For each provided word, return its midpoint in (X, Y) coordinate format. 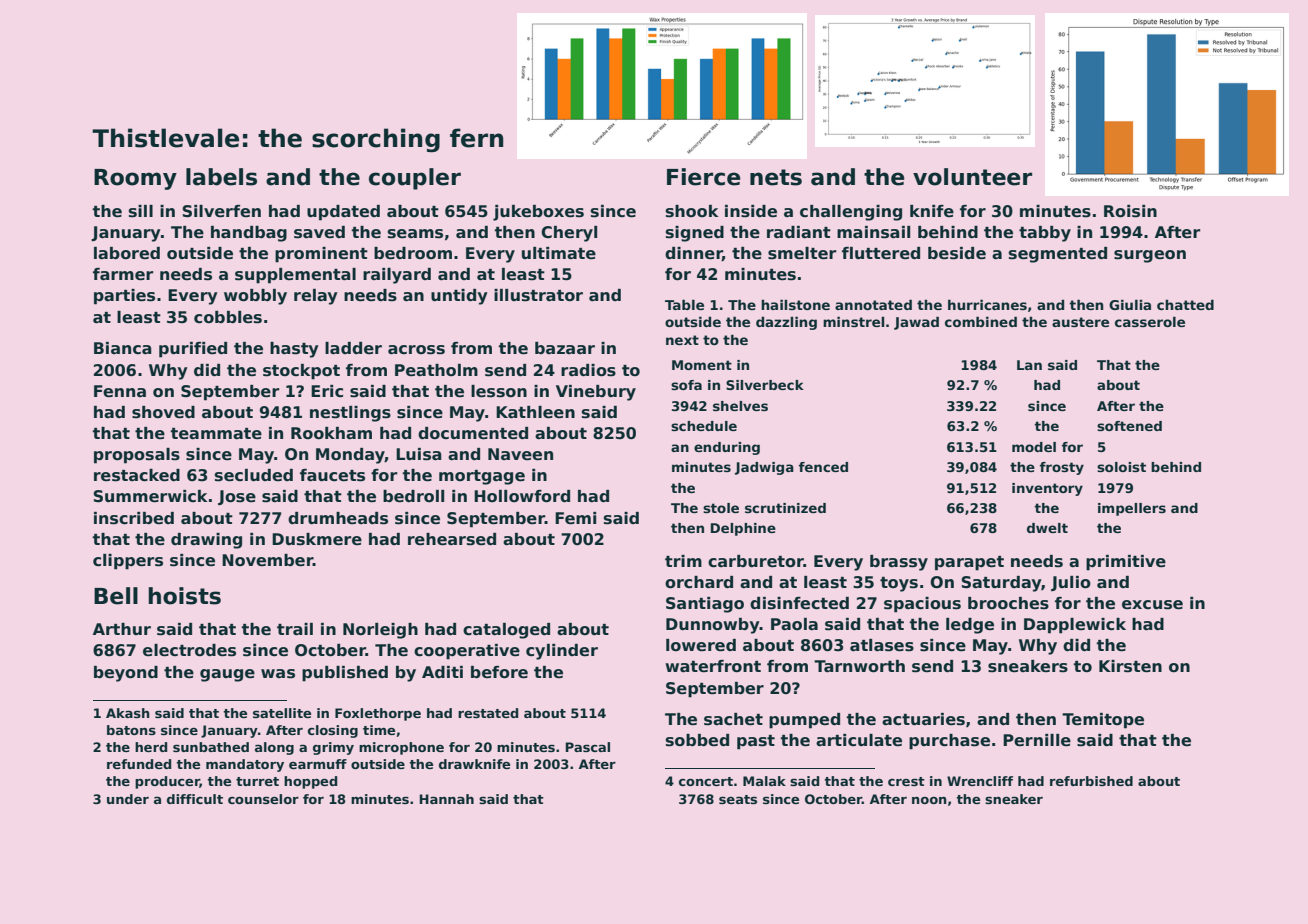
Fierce (704, 177)
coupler (415, 179)
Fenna (120, 391)
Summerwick (150, 496)
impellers (1132, 509)
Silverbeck (765, 385)
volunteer (972, 177)
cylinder (562, 652)
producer (167, 782)
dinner (694, 254)
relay (316, 297)
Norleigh (380, 631)
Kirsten (1130, 666)
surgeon (1150, 256)
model (1034, 447)
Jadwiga (764, 468)
